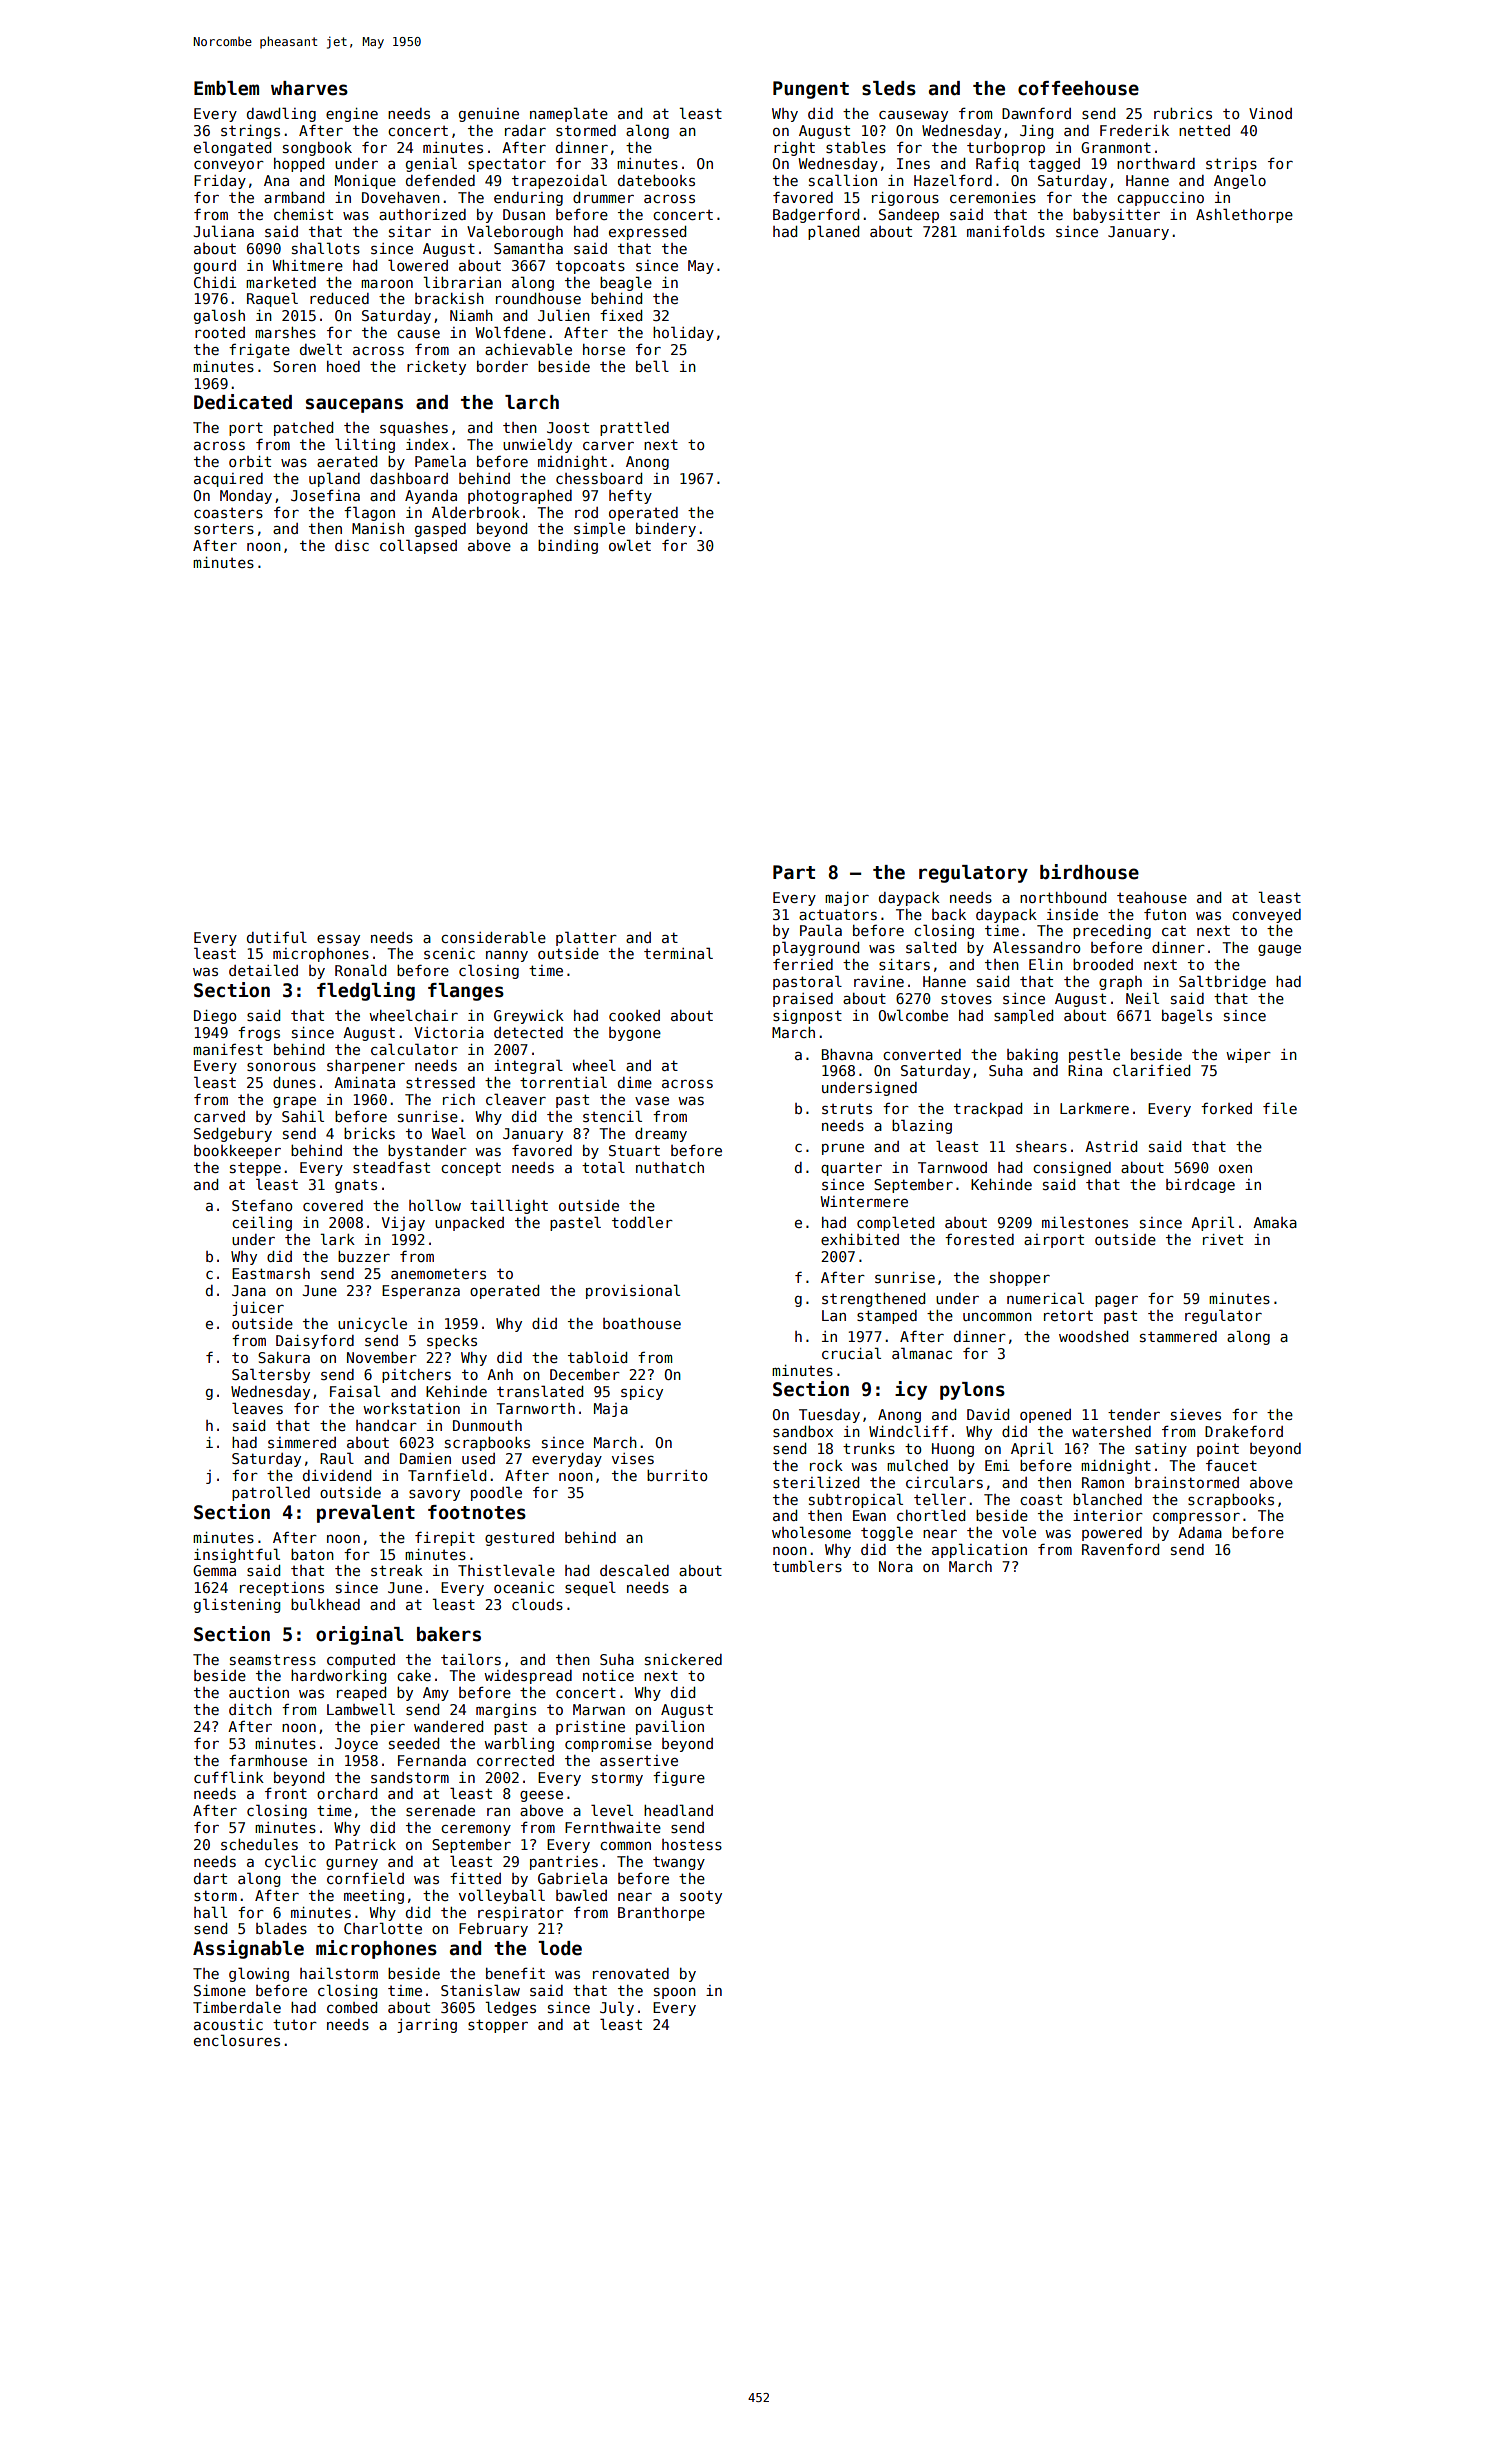 This screenshot has width=1496, height=2464. What do you see at coordinates (427, 2026) in the screenshot?
I see `jarring` at bounding box center [427, 2026].
